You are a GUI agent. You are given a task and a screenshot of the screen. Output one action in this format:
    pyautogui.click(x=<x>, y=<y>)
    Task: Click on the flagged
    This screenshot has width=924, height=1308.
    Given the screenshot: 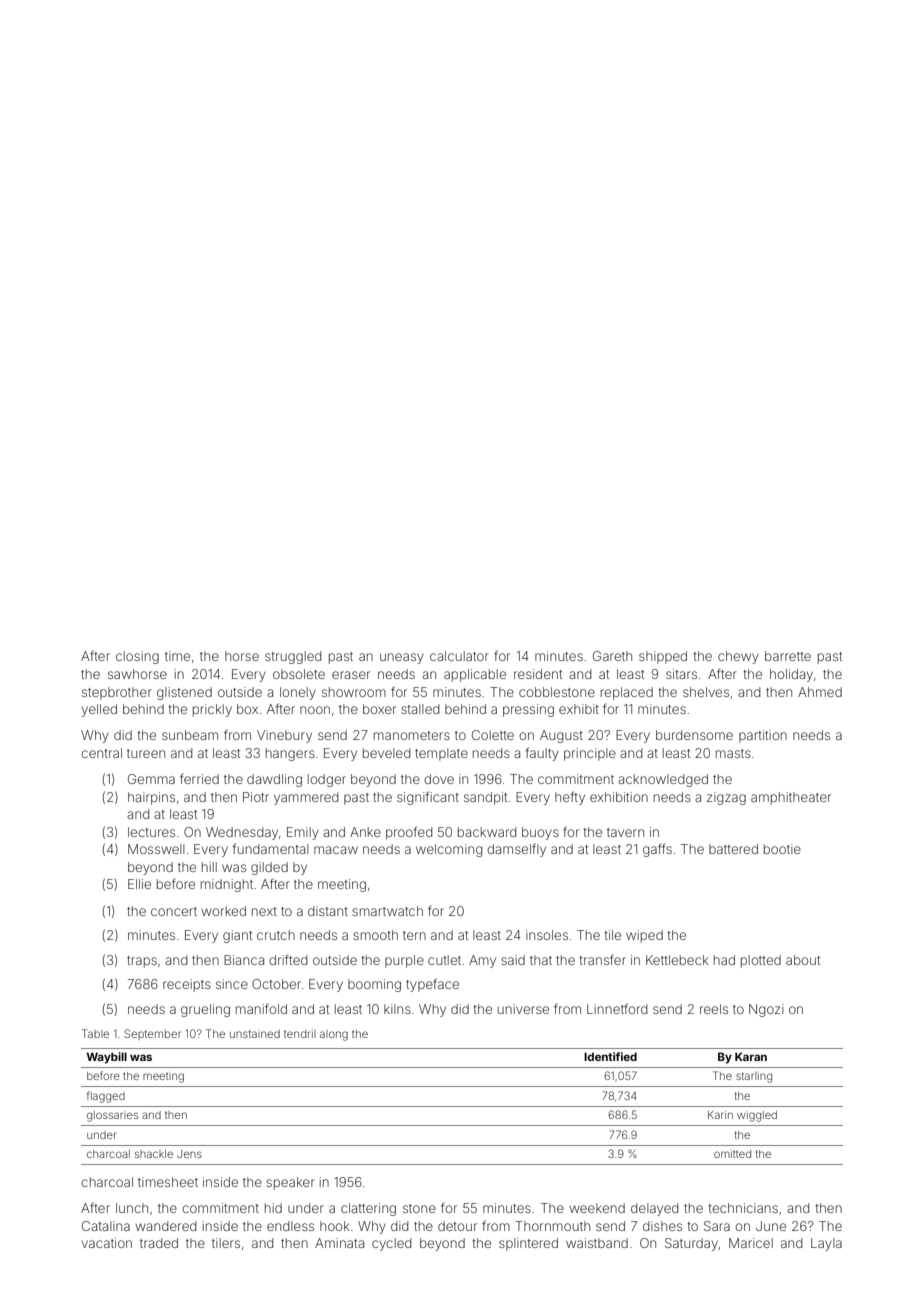 What is the action you would take?
    pyautogui.click(x=106, y=1097)
